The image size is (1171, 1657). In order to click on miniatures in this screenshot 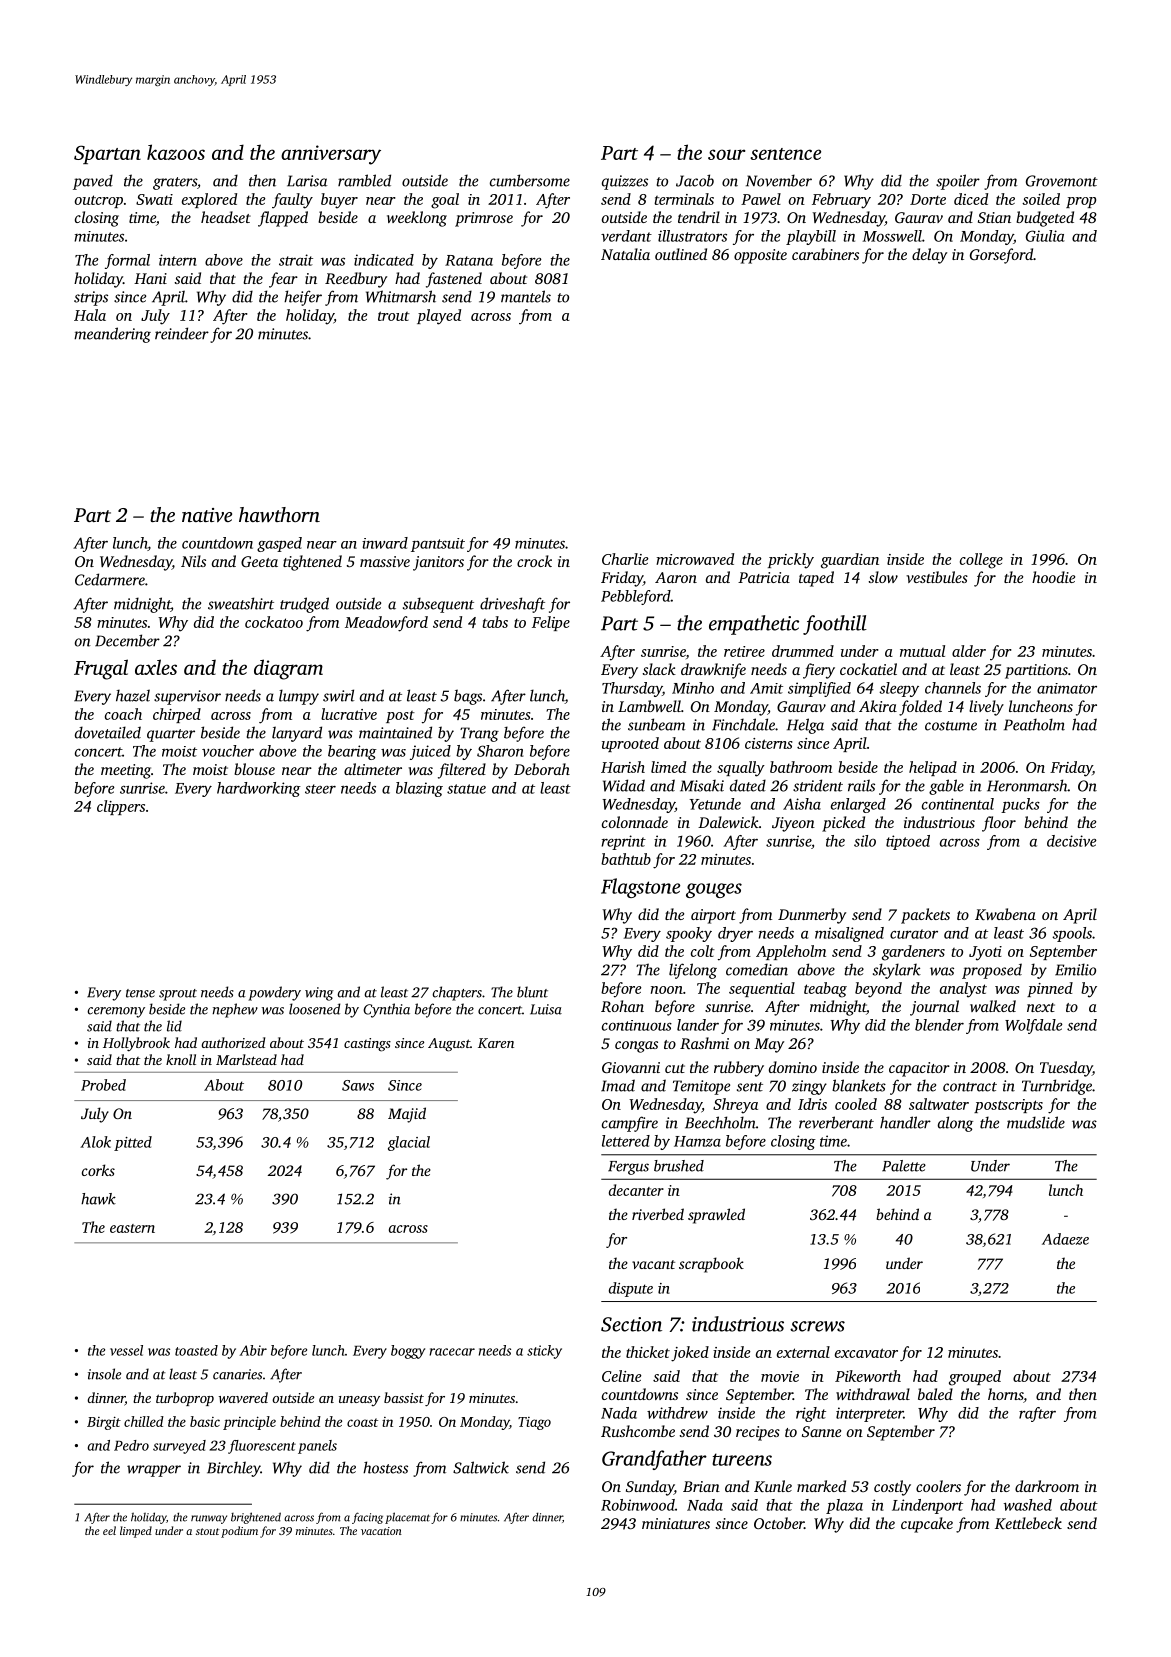, I will do `click(676, 1523)`.
